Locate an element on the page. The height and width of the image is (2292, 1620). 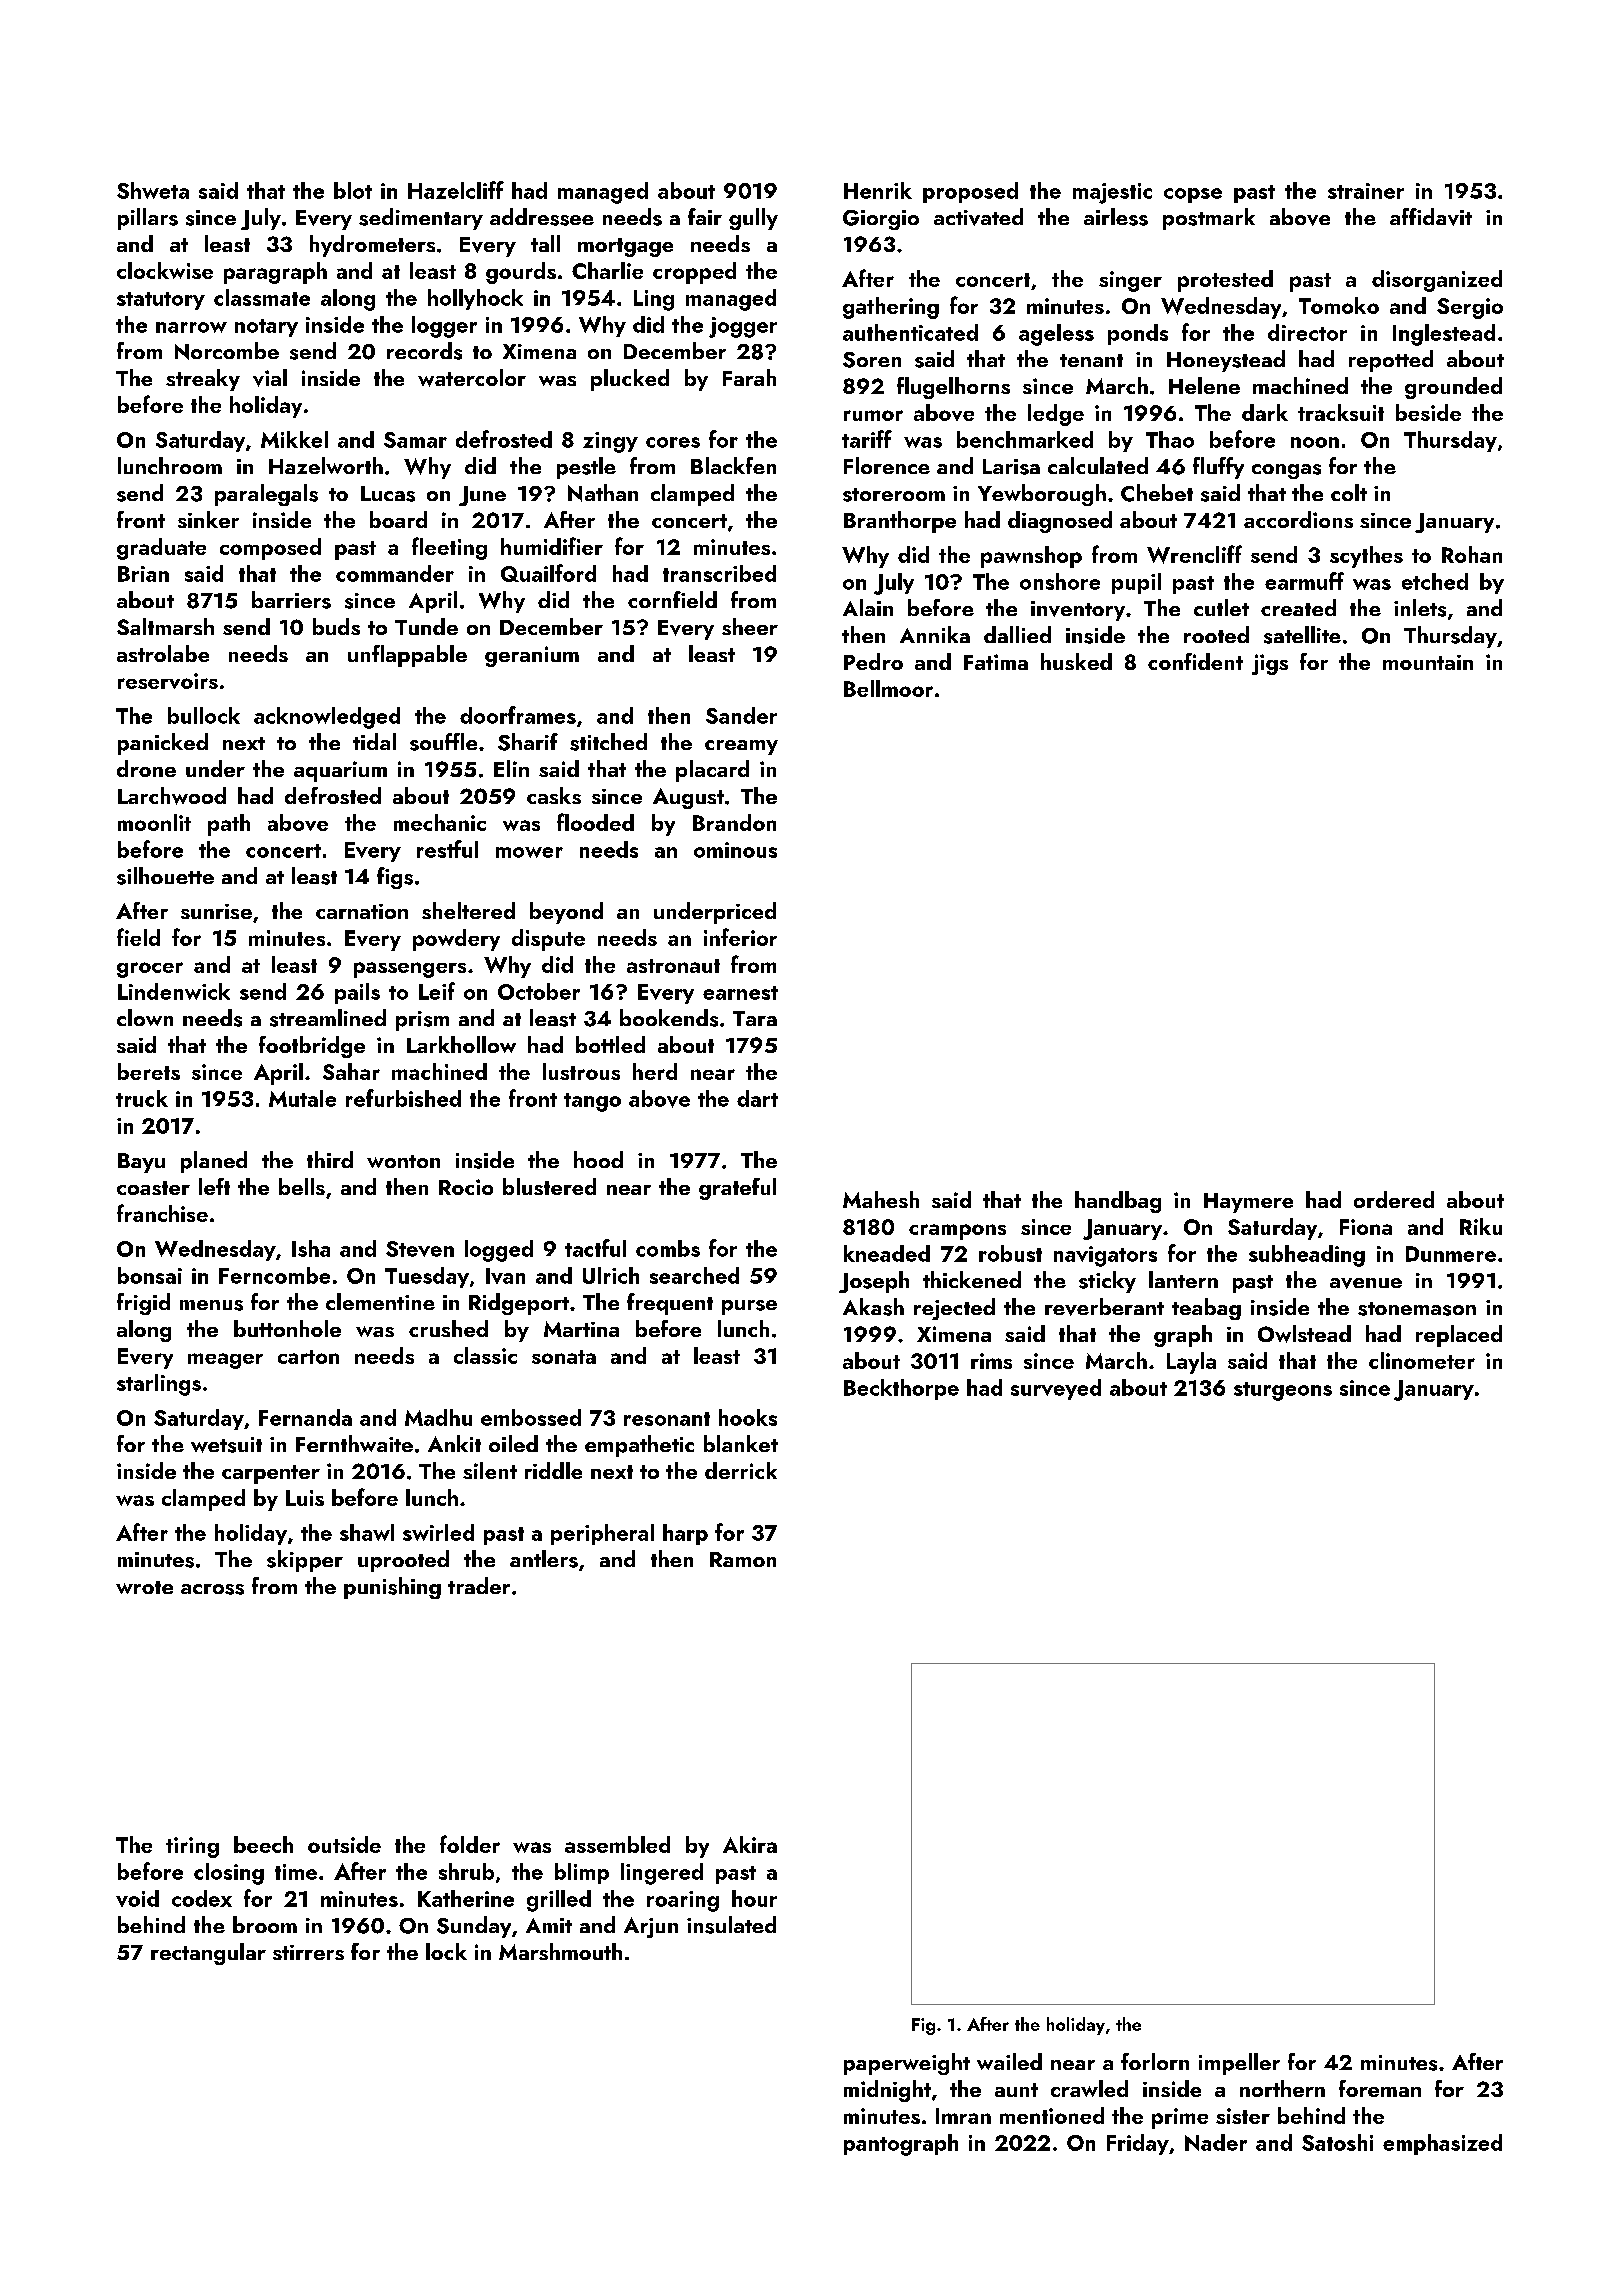
grateful is located at coordinates (737, 1189).
